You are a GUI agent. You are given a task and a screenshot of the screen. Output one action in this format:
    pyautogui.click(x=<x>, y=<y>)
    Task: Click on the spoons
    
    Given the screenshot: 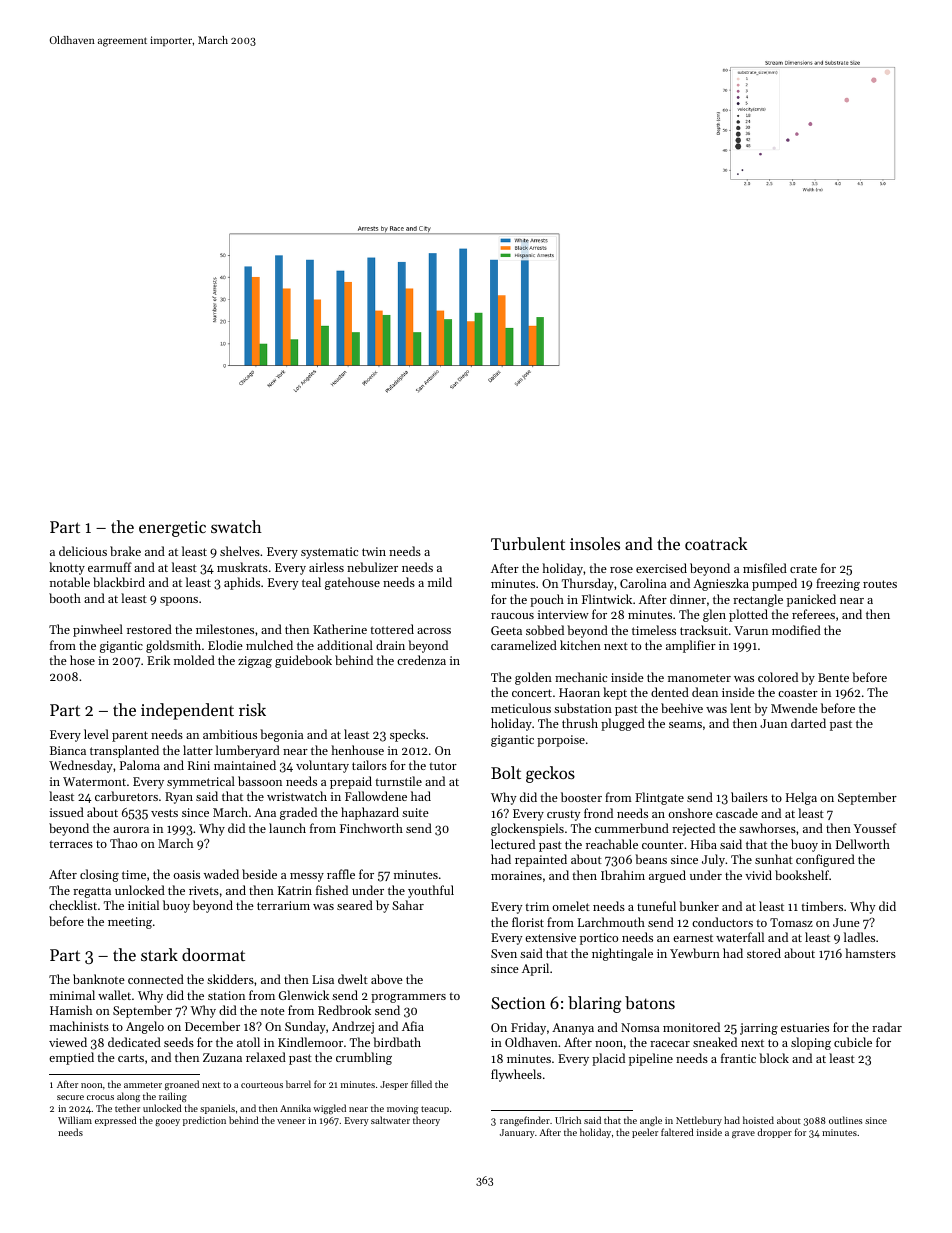 What is the action you would take?
    pyautogui.click(x=179, y=601)
